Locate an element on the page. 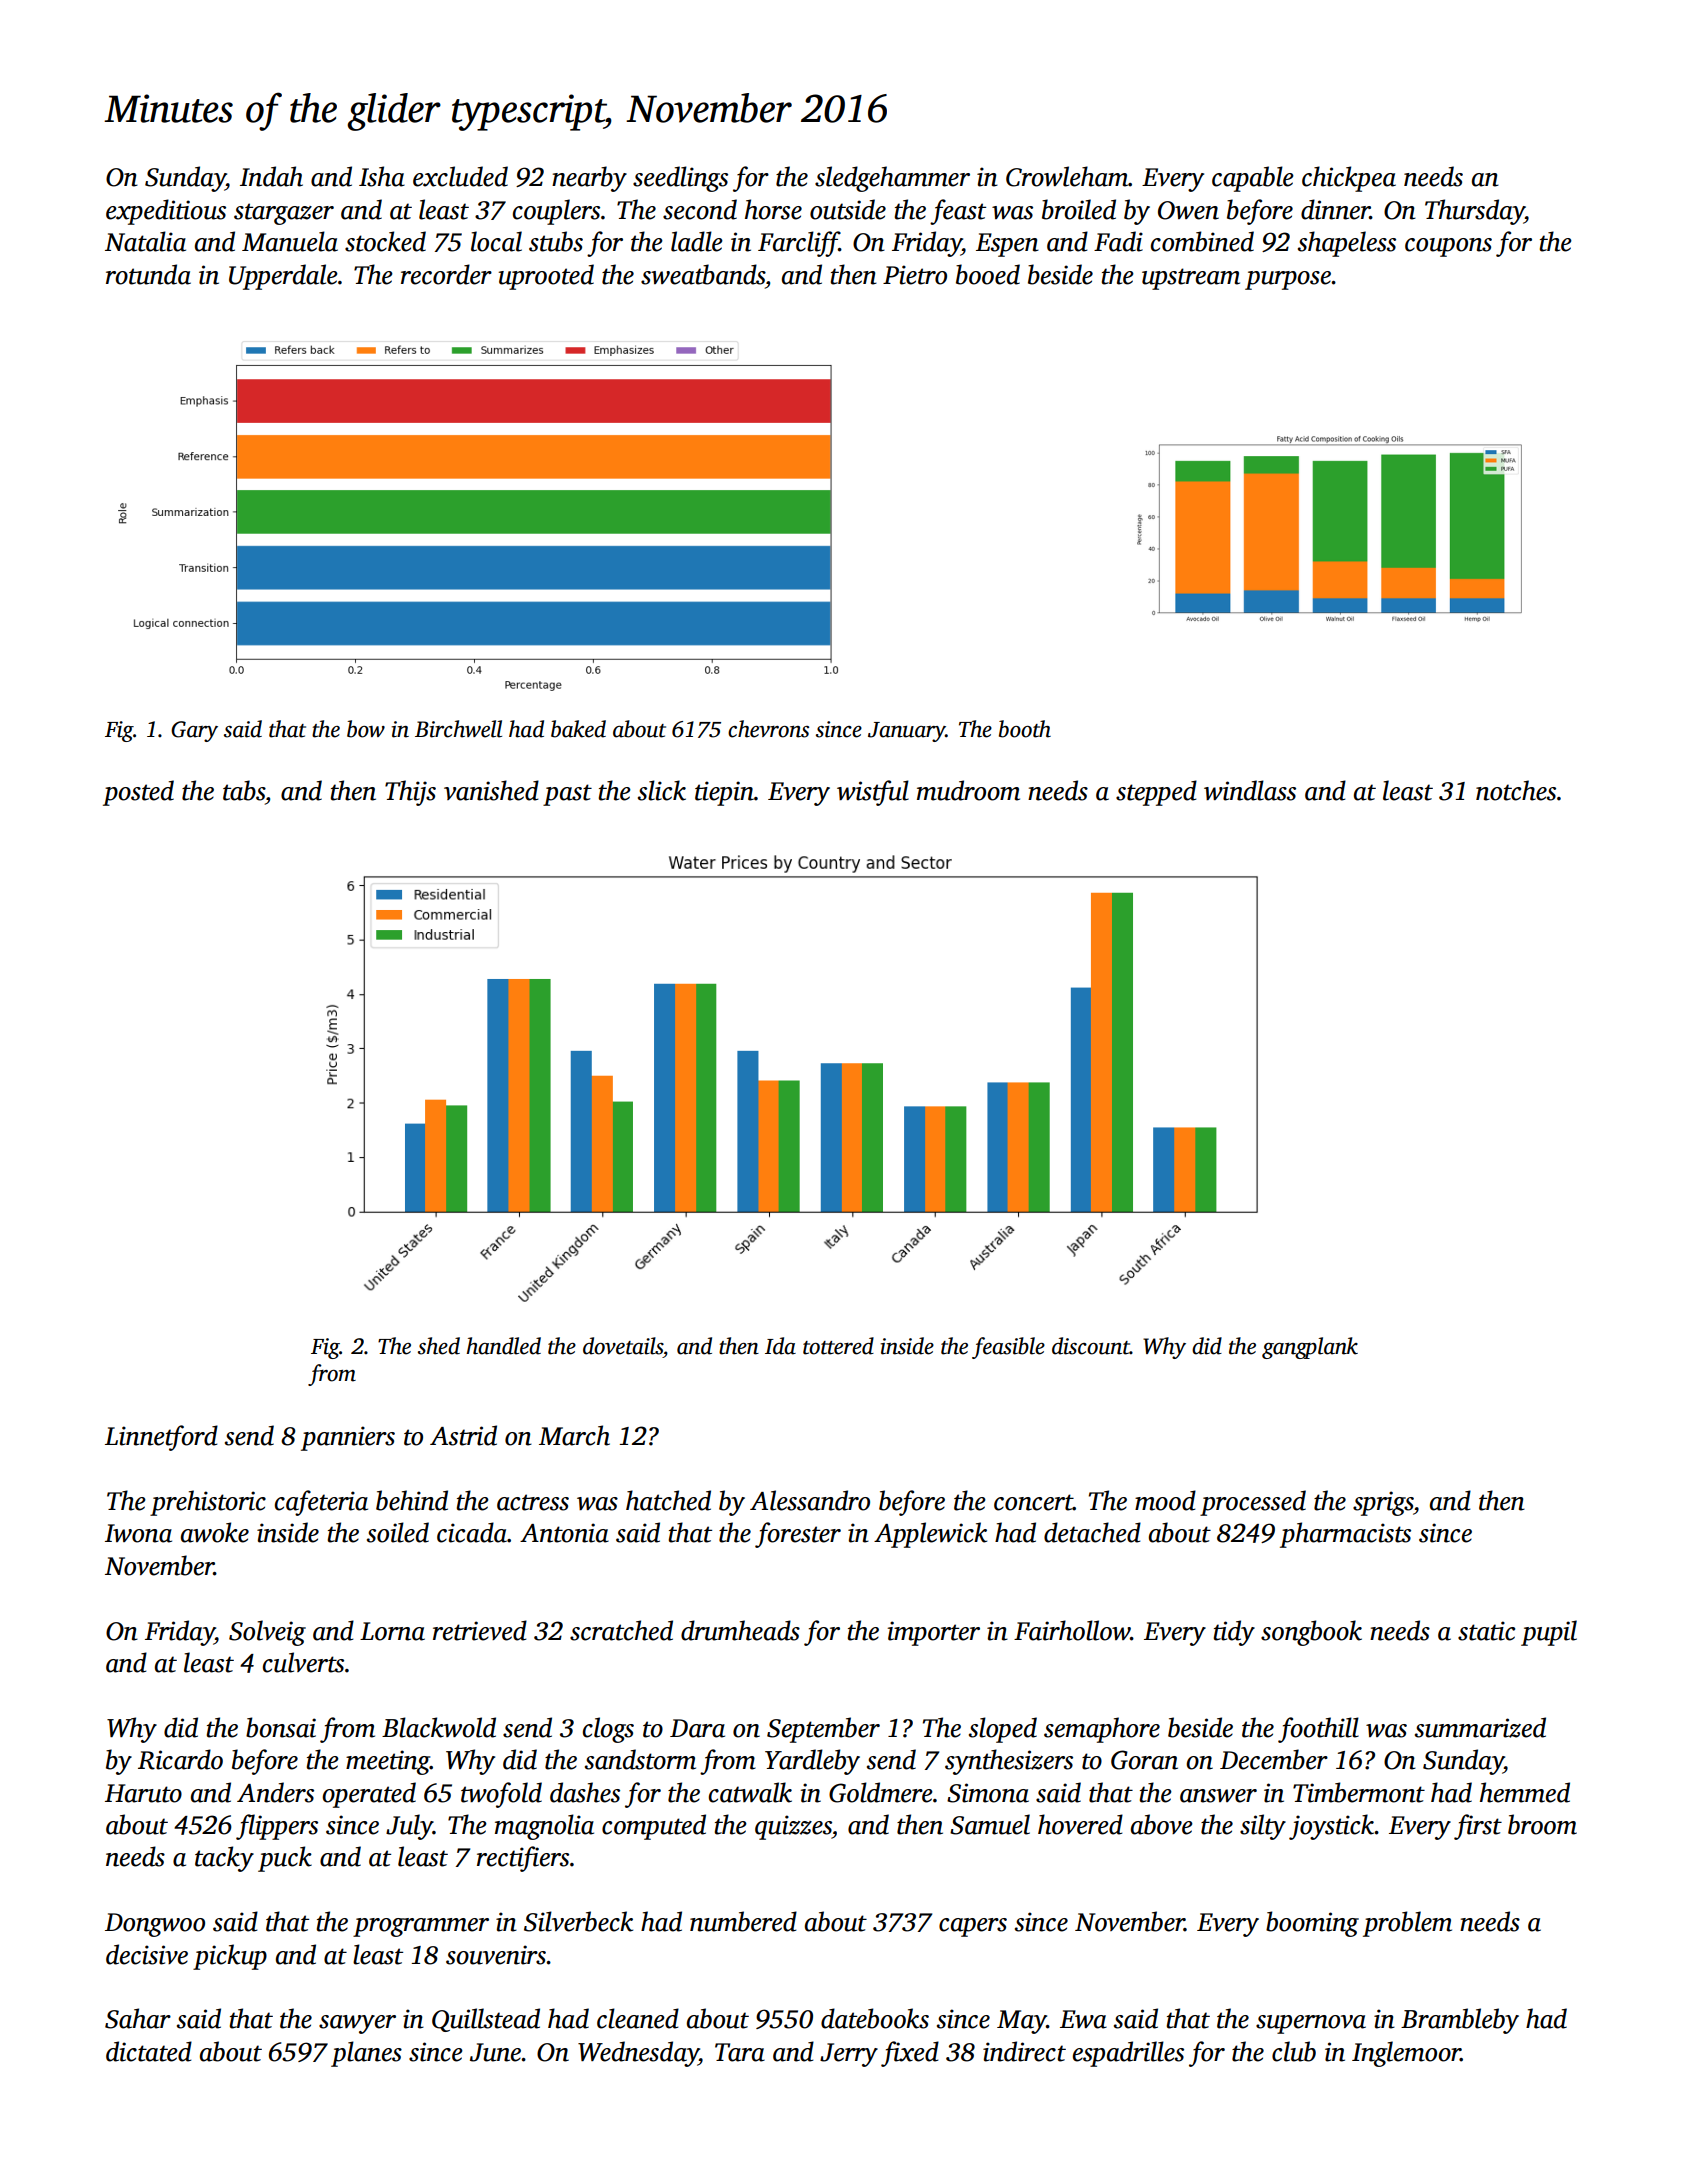  planes is located at coordinates (366, 2054).
